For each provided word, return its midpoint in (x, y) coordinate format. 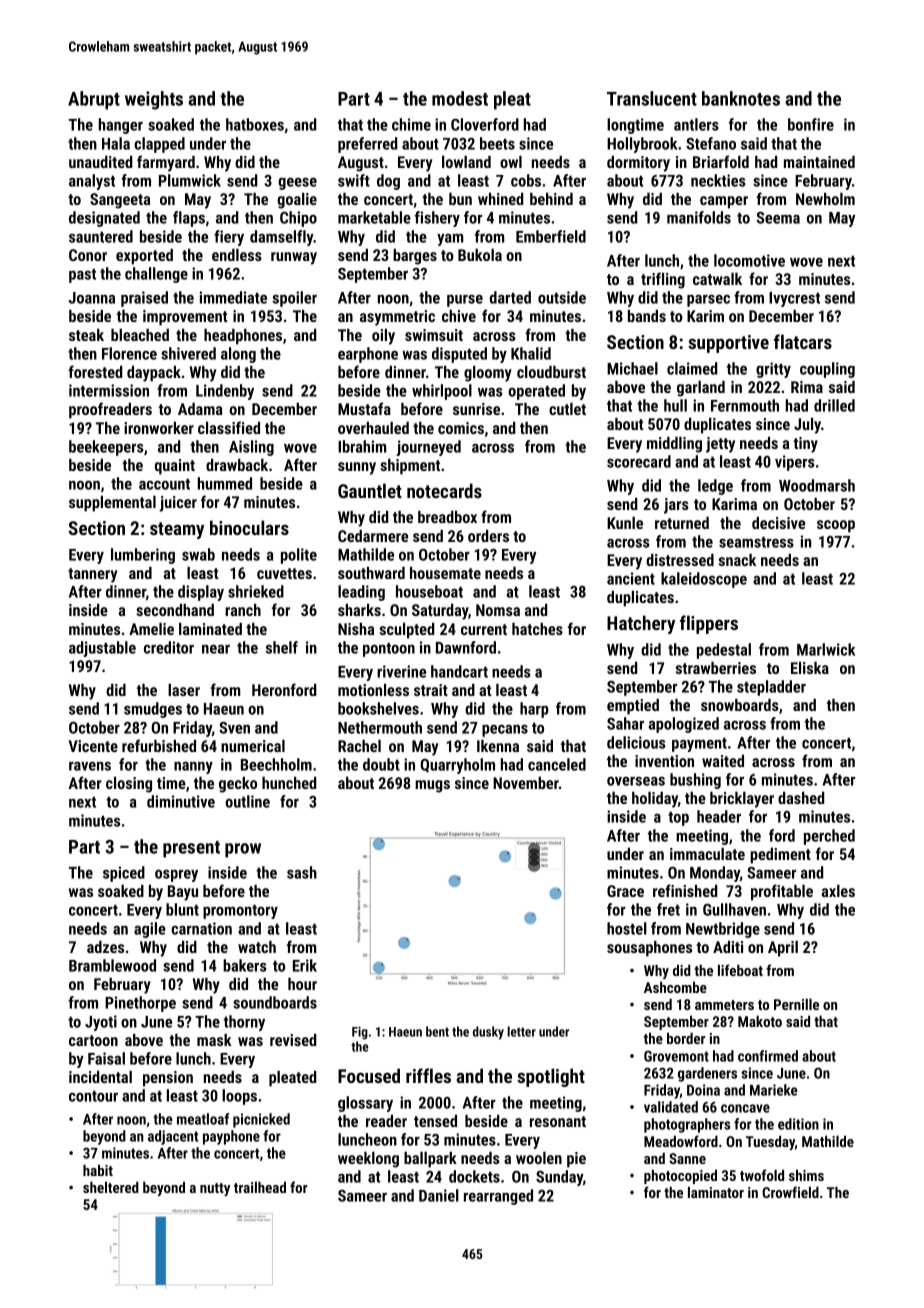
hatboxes (255, 124)
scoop (836, 526)
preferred (367, 145)
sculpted (407, 631)
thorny (244, 1023)
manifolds (699, 217)
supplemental (112, 504)
